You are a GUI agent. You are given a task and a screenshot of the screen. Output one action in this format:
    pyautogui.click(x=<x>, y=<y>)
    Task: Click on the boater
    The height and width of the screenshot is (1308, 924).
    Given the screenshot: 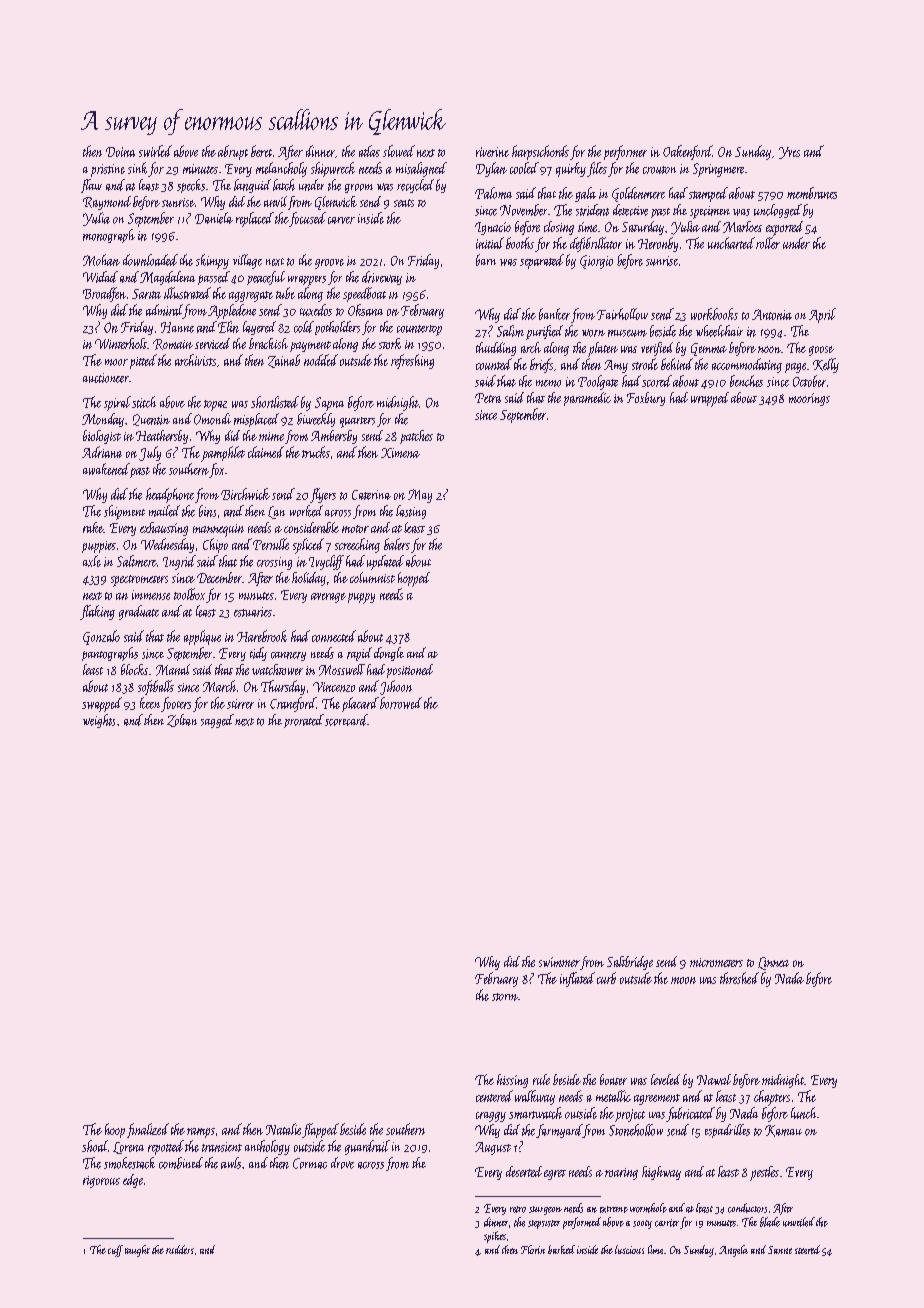 What is the action you would take?
    pyautogui.click(x=613, y=1079)
